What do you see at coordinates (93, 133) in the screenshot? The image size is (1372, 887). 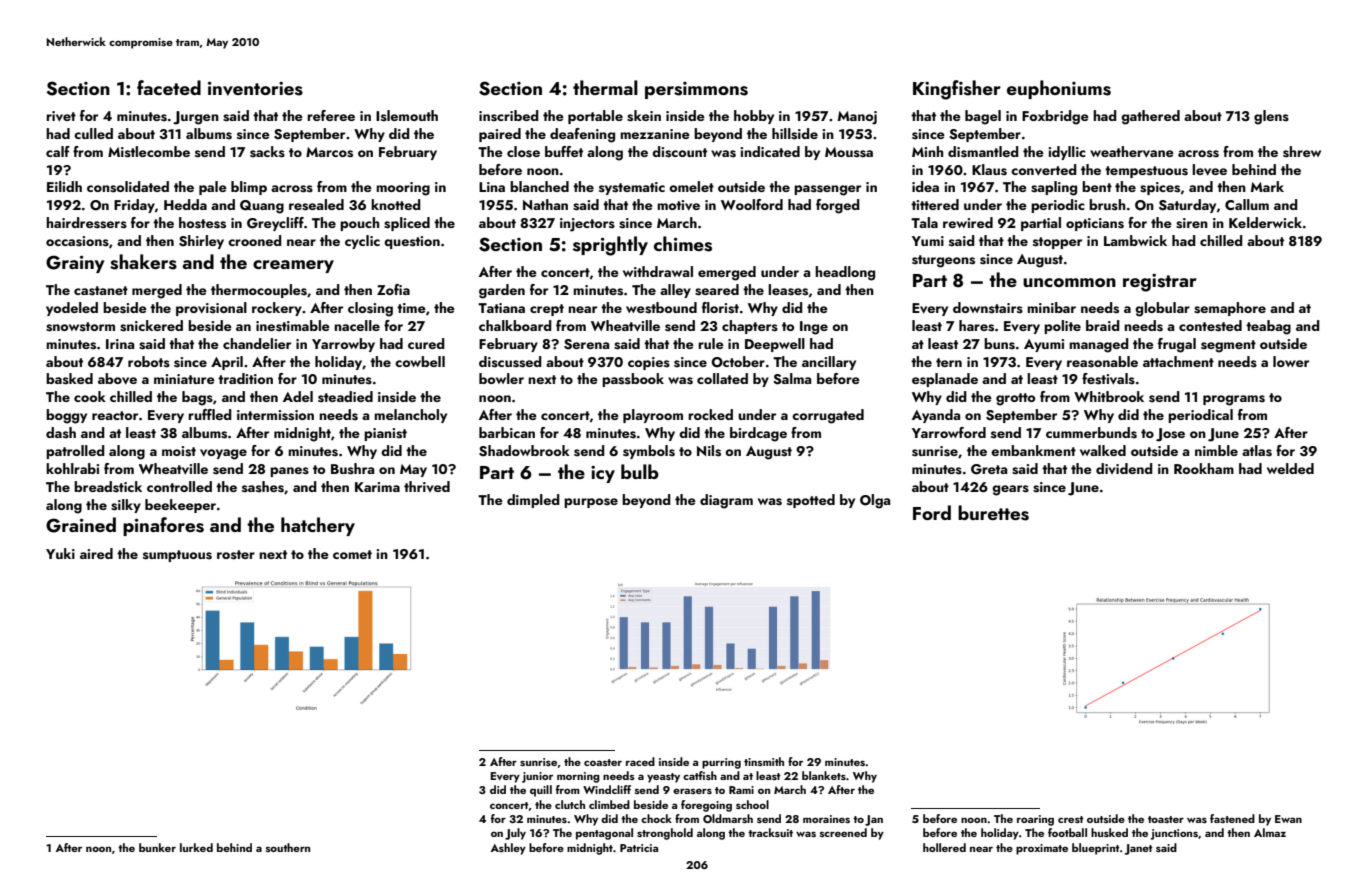 I see `culled` at bounding box center [93, 133].
